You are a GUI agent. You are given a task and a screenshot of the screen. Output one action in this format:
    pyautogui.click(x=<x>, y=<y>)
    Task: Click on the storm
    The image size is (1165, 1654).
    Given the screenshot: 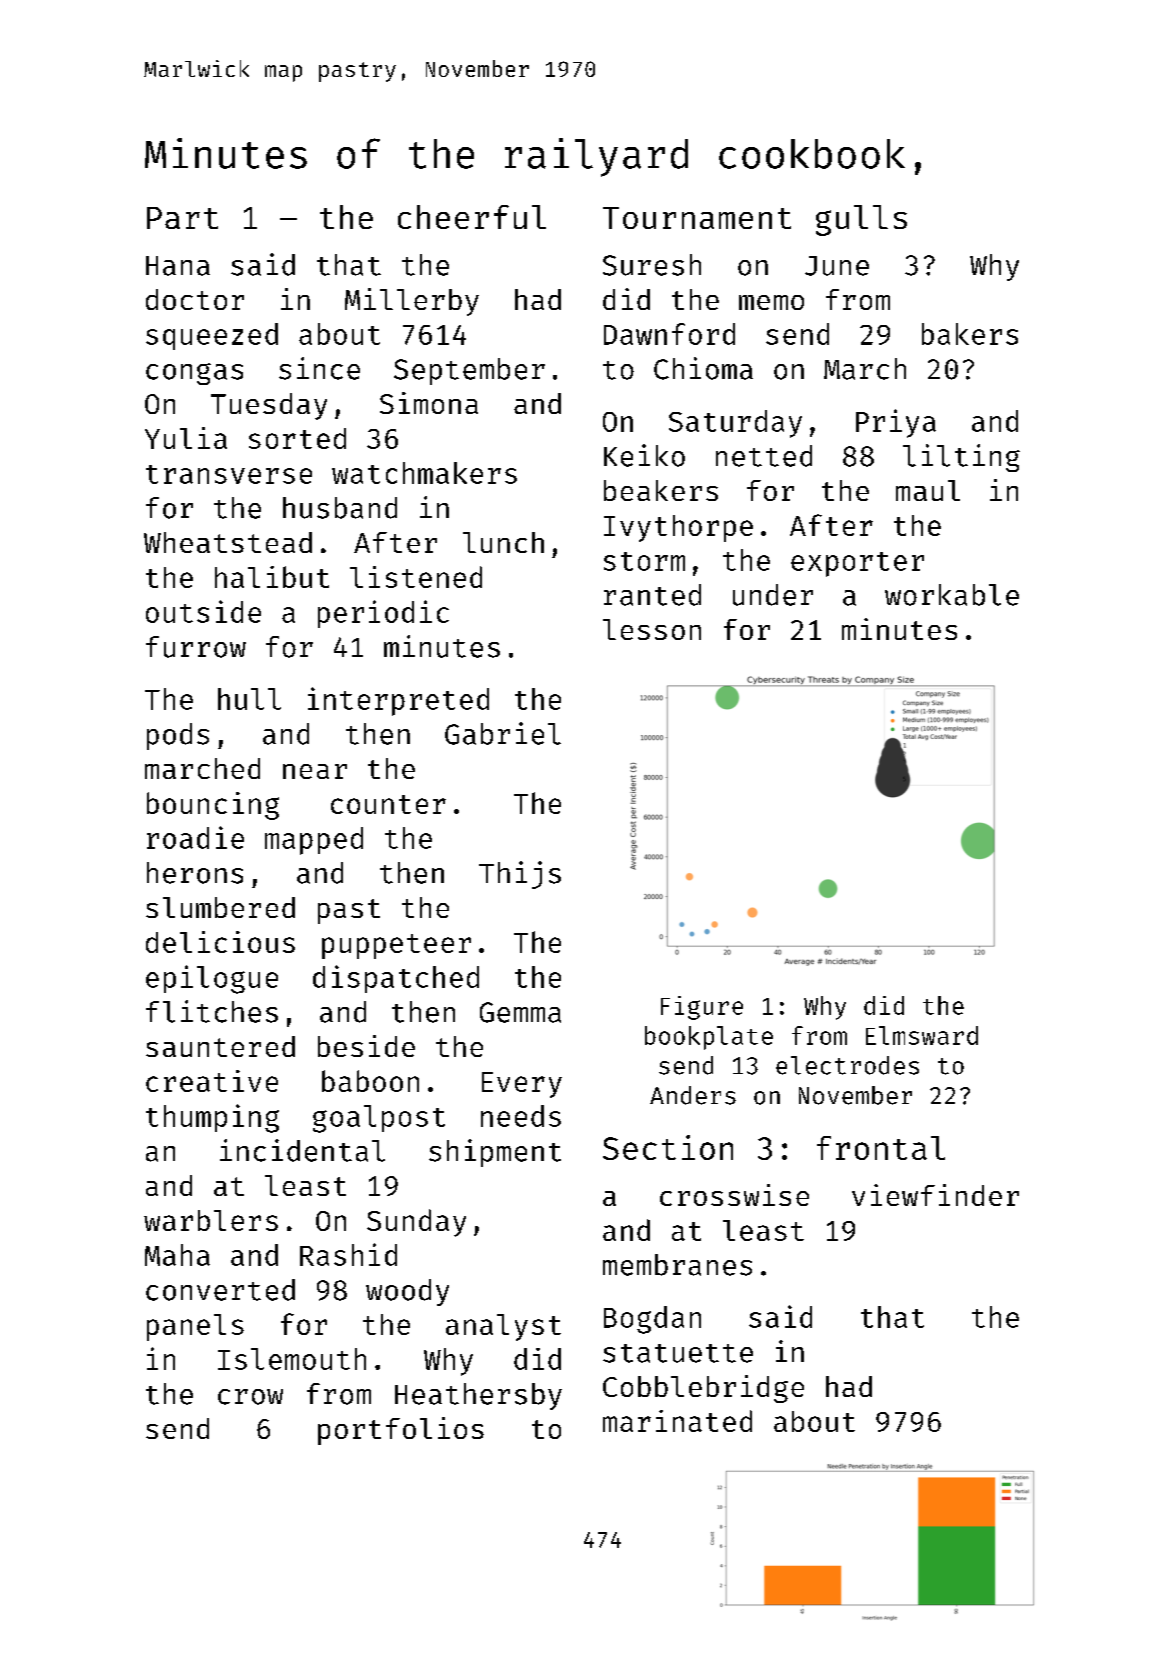 What is the action you would take?
    pyautogui.click(x=644, y=561)
